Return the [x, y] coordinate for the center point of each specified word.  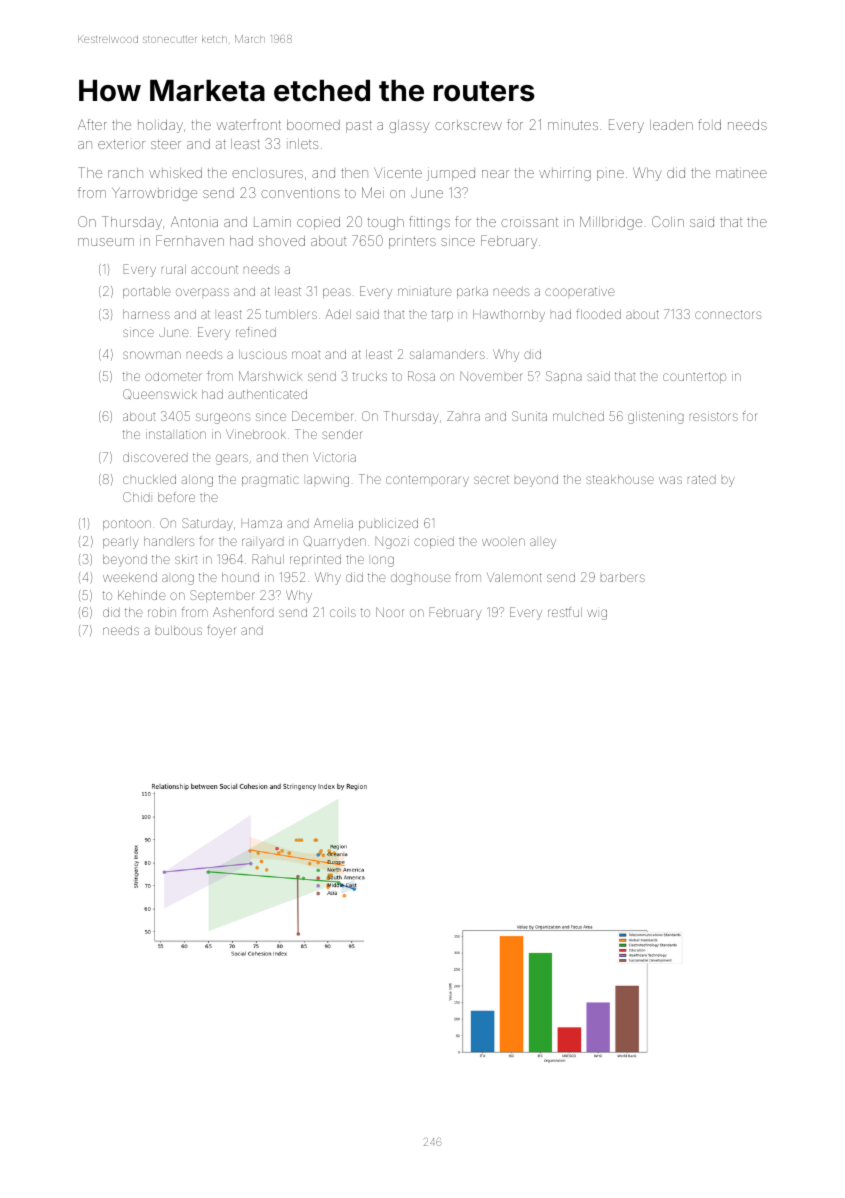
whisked [175, 172]
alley [543, 543]
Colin [668, 221]
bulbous [179, 630]
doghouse [421, 579]
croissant [529, 222]
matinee [741, 172]
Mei [373, 192]
